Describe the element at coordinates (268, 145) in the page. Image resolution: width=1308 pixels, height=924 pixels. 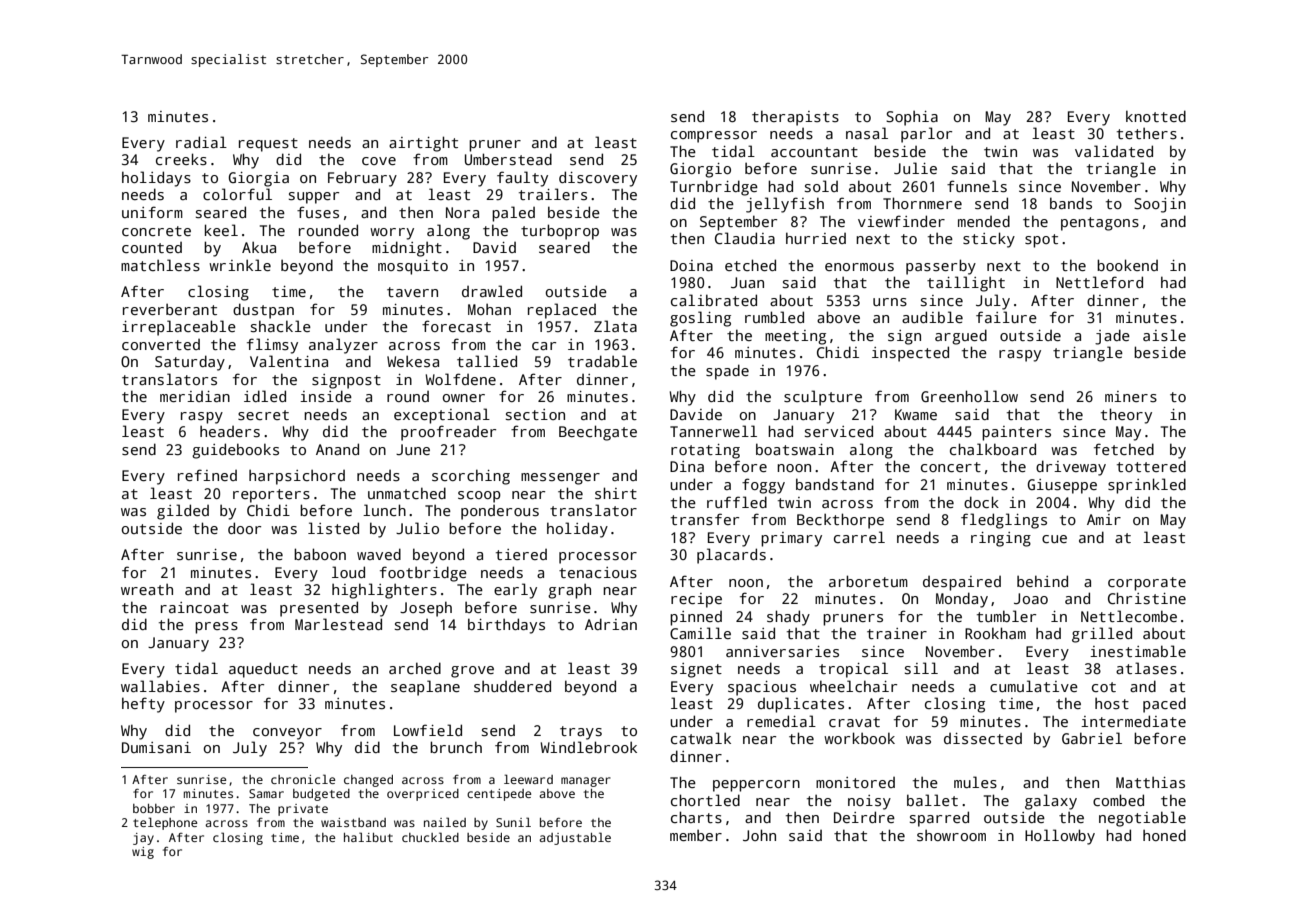
I see `request` at that location.
